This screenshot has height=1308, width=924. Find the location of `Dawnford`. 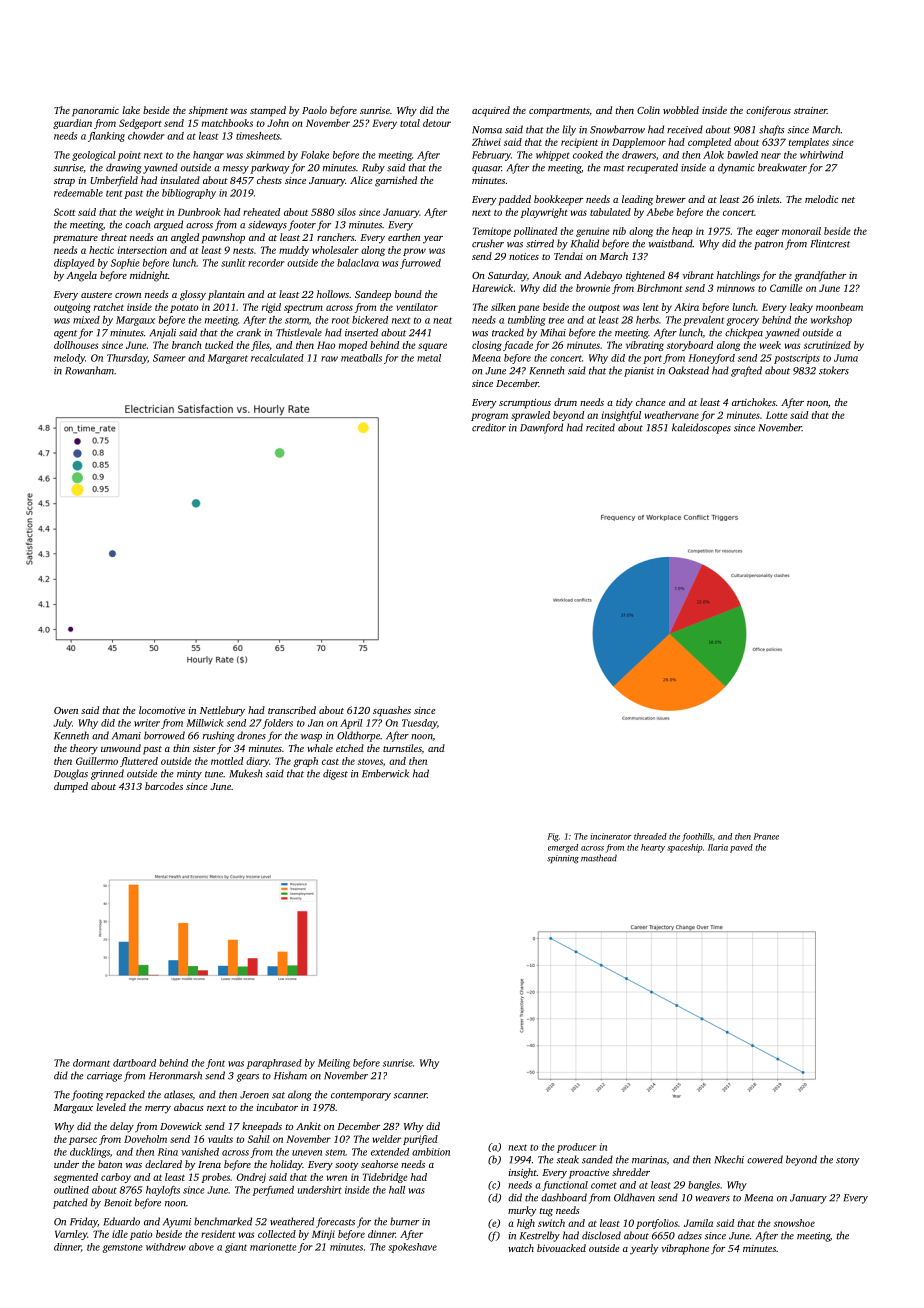

Dawnford is located at coordinates (541, 428).
